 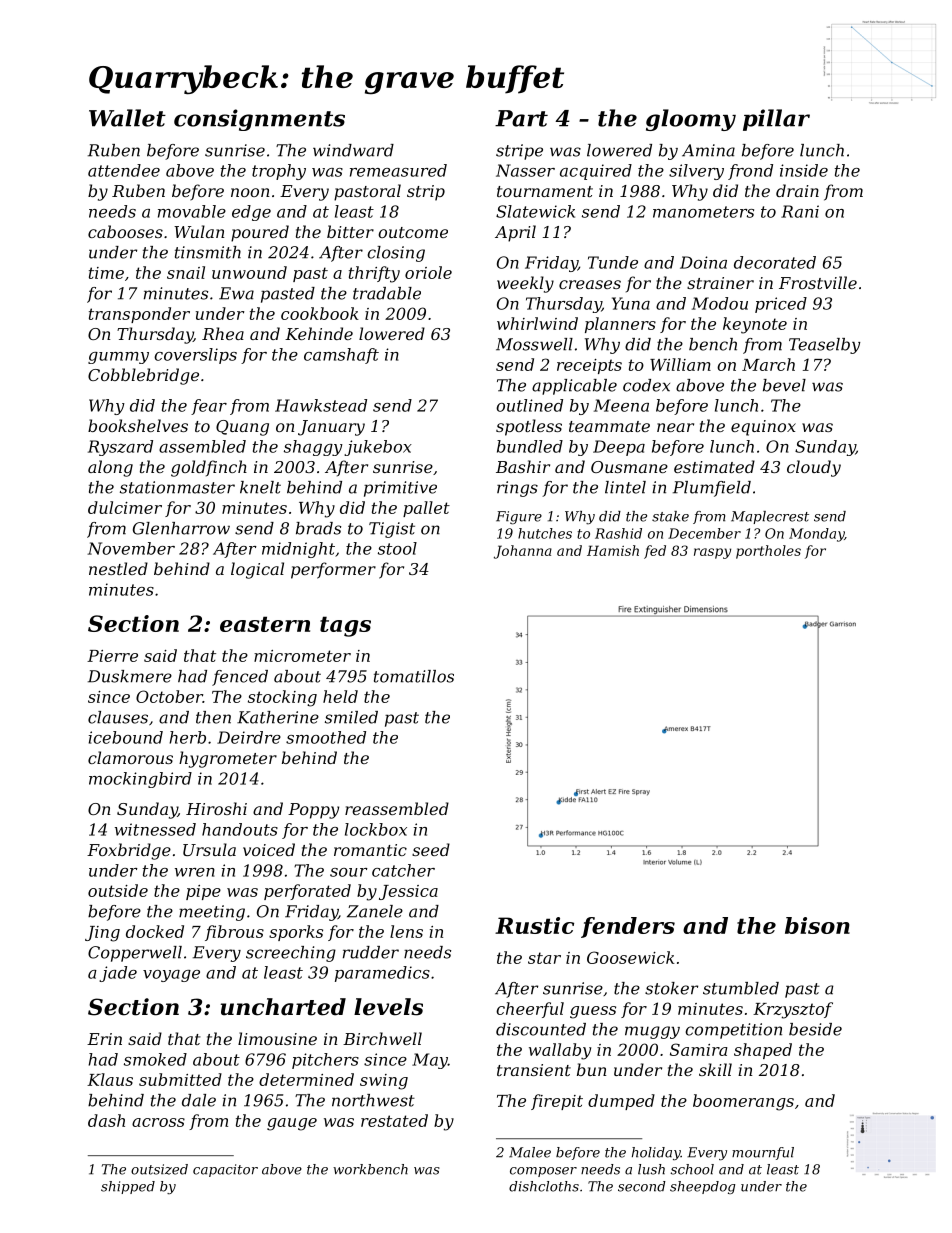 What do you see at coordinates (306, 1079) in the page?
I see `determined` at bounding box center [306, 1079].
